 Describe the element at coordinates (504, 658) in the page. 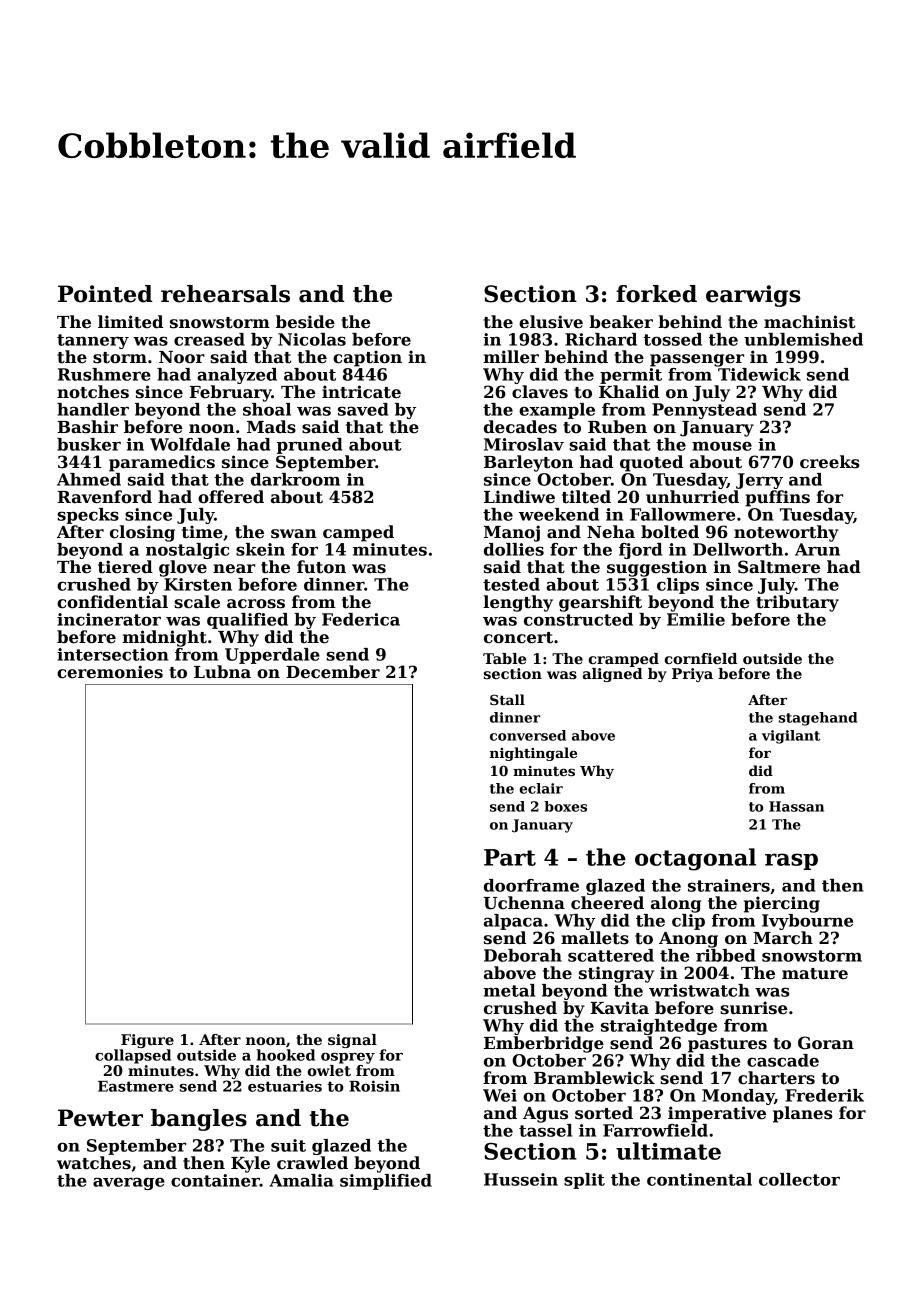

I see `Table` at that location.
